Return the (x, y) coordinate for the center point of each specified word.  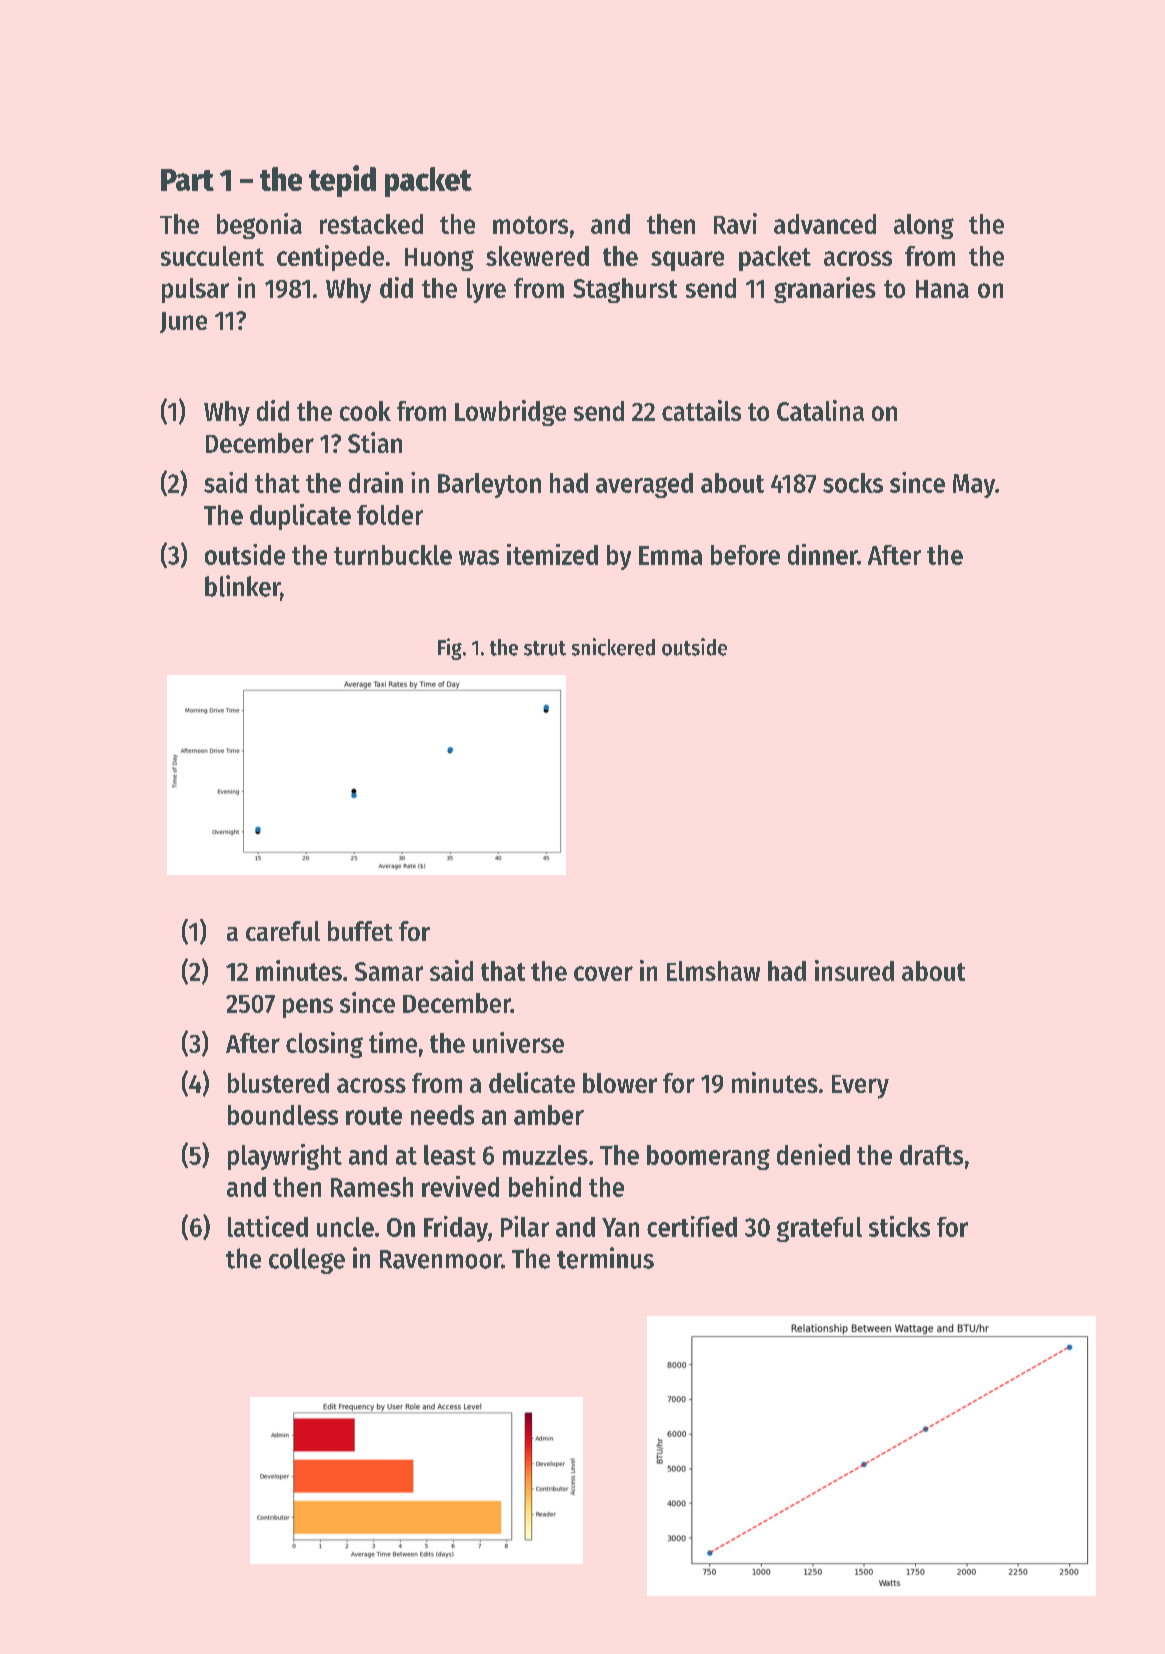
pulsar (195, 290)
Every (860, 1087)
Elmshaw (713, 971)
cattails (701, 410)
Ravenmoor (440, 1259)
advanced (825, 224)
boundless (283, 1115)
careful (283, 931)
